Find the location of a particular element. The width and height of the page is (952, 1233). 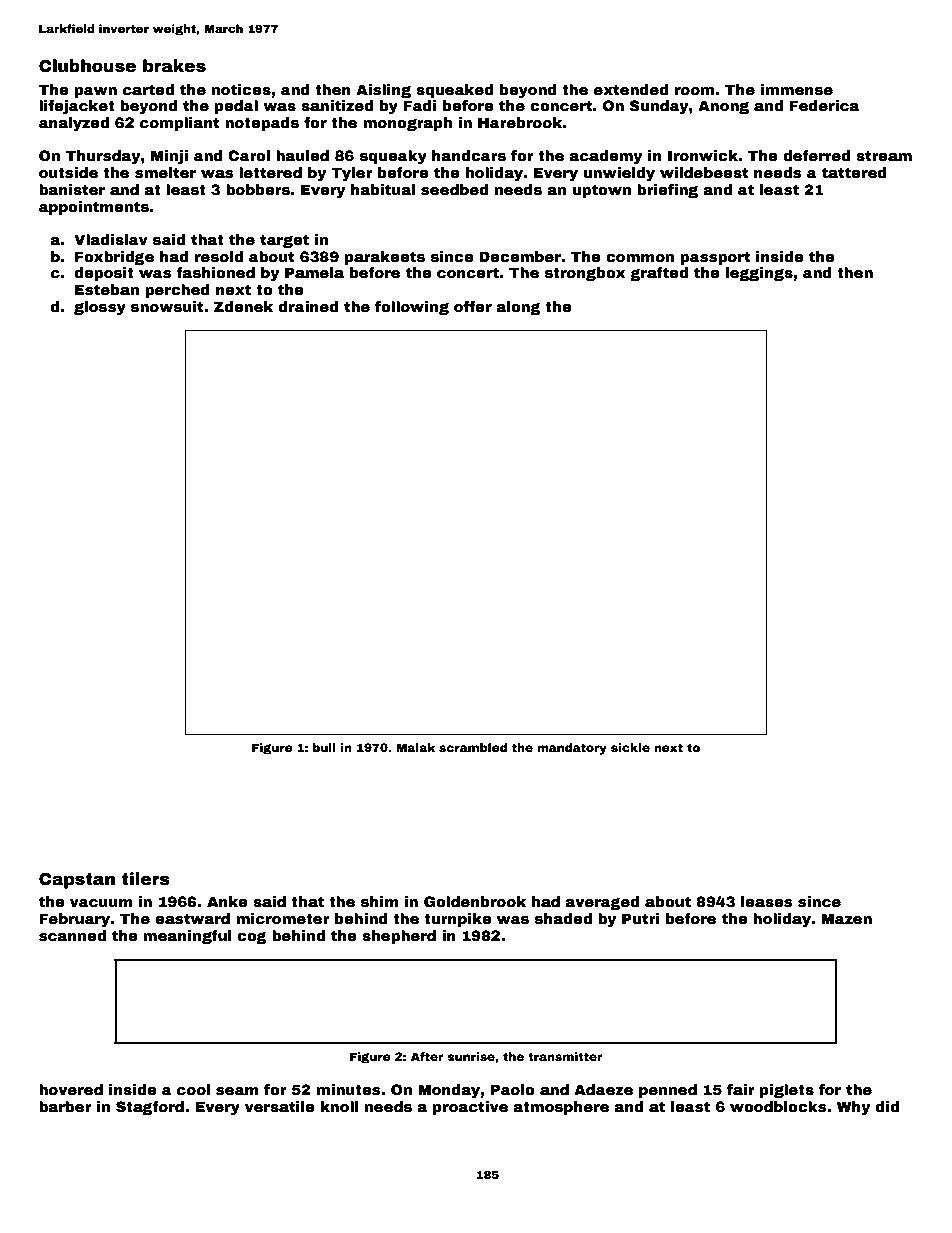

habitual is located at coordinates (383, 189).
